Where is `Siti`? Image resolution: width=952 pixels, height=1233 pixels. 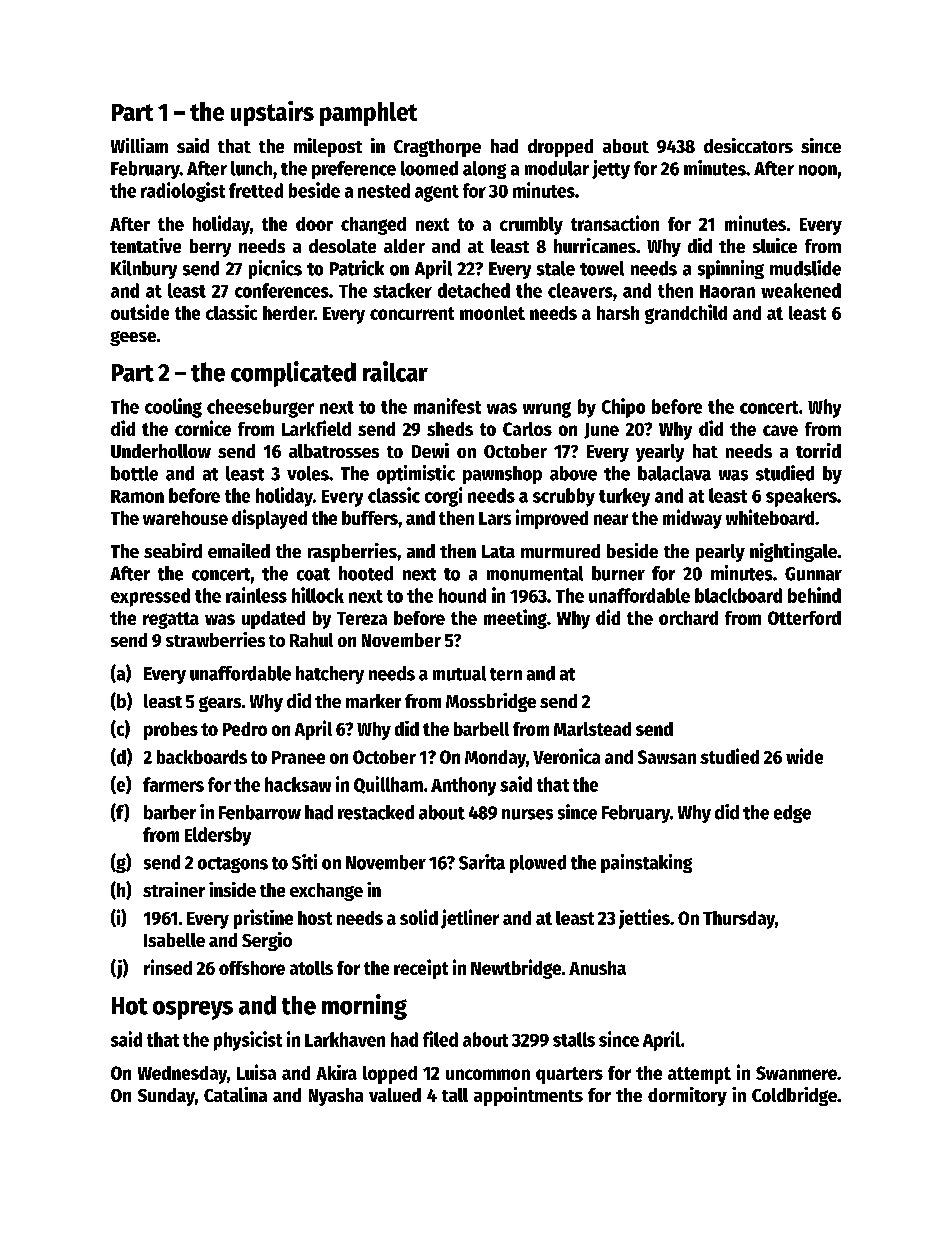 Siti is located at coordinates (304, 862).
